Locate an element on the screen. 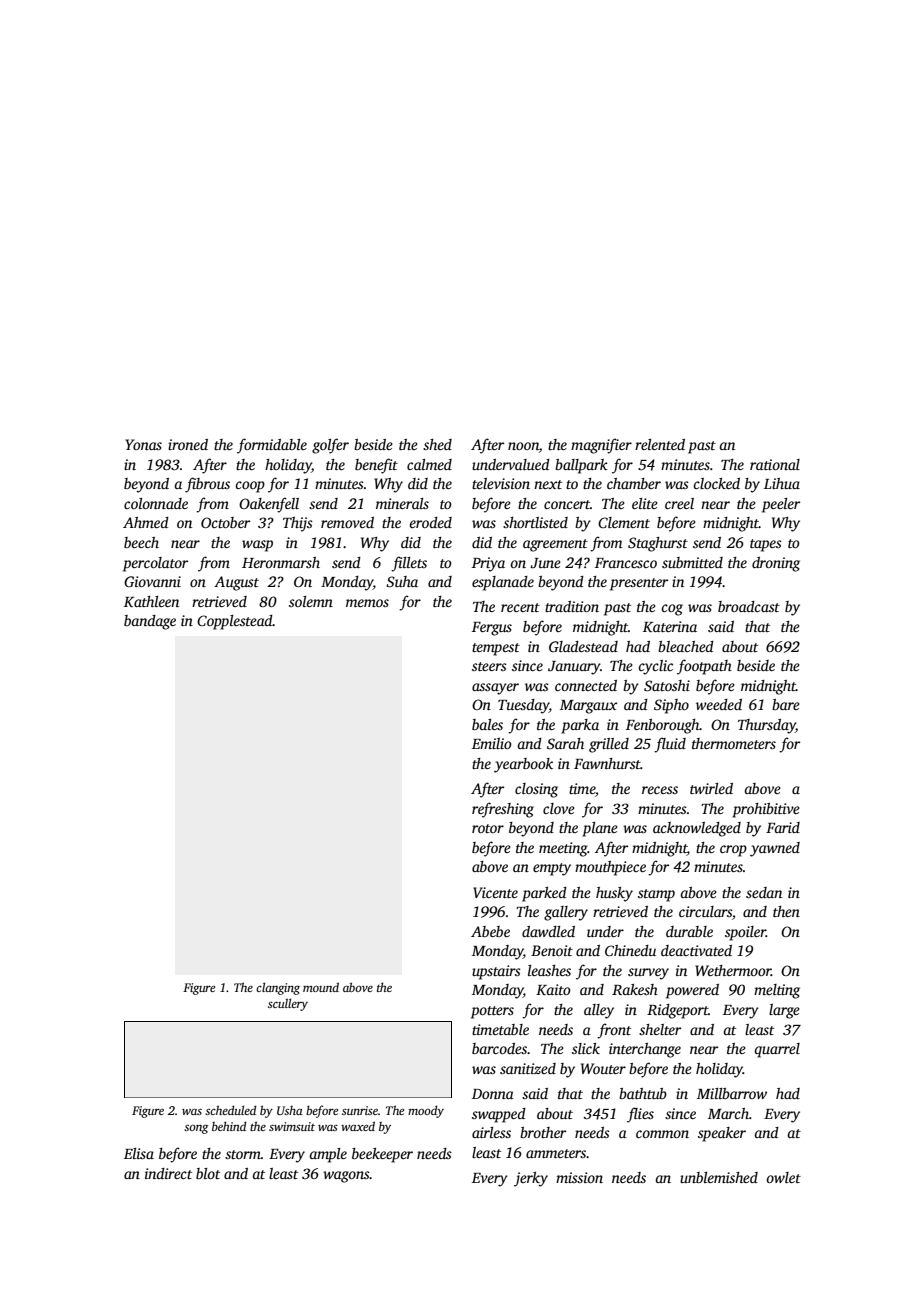  Vicente is located at coordinates (495, 892).
